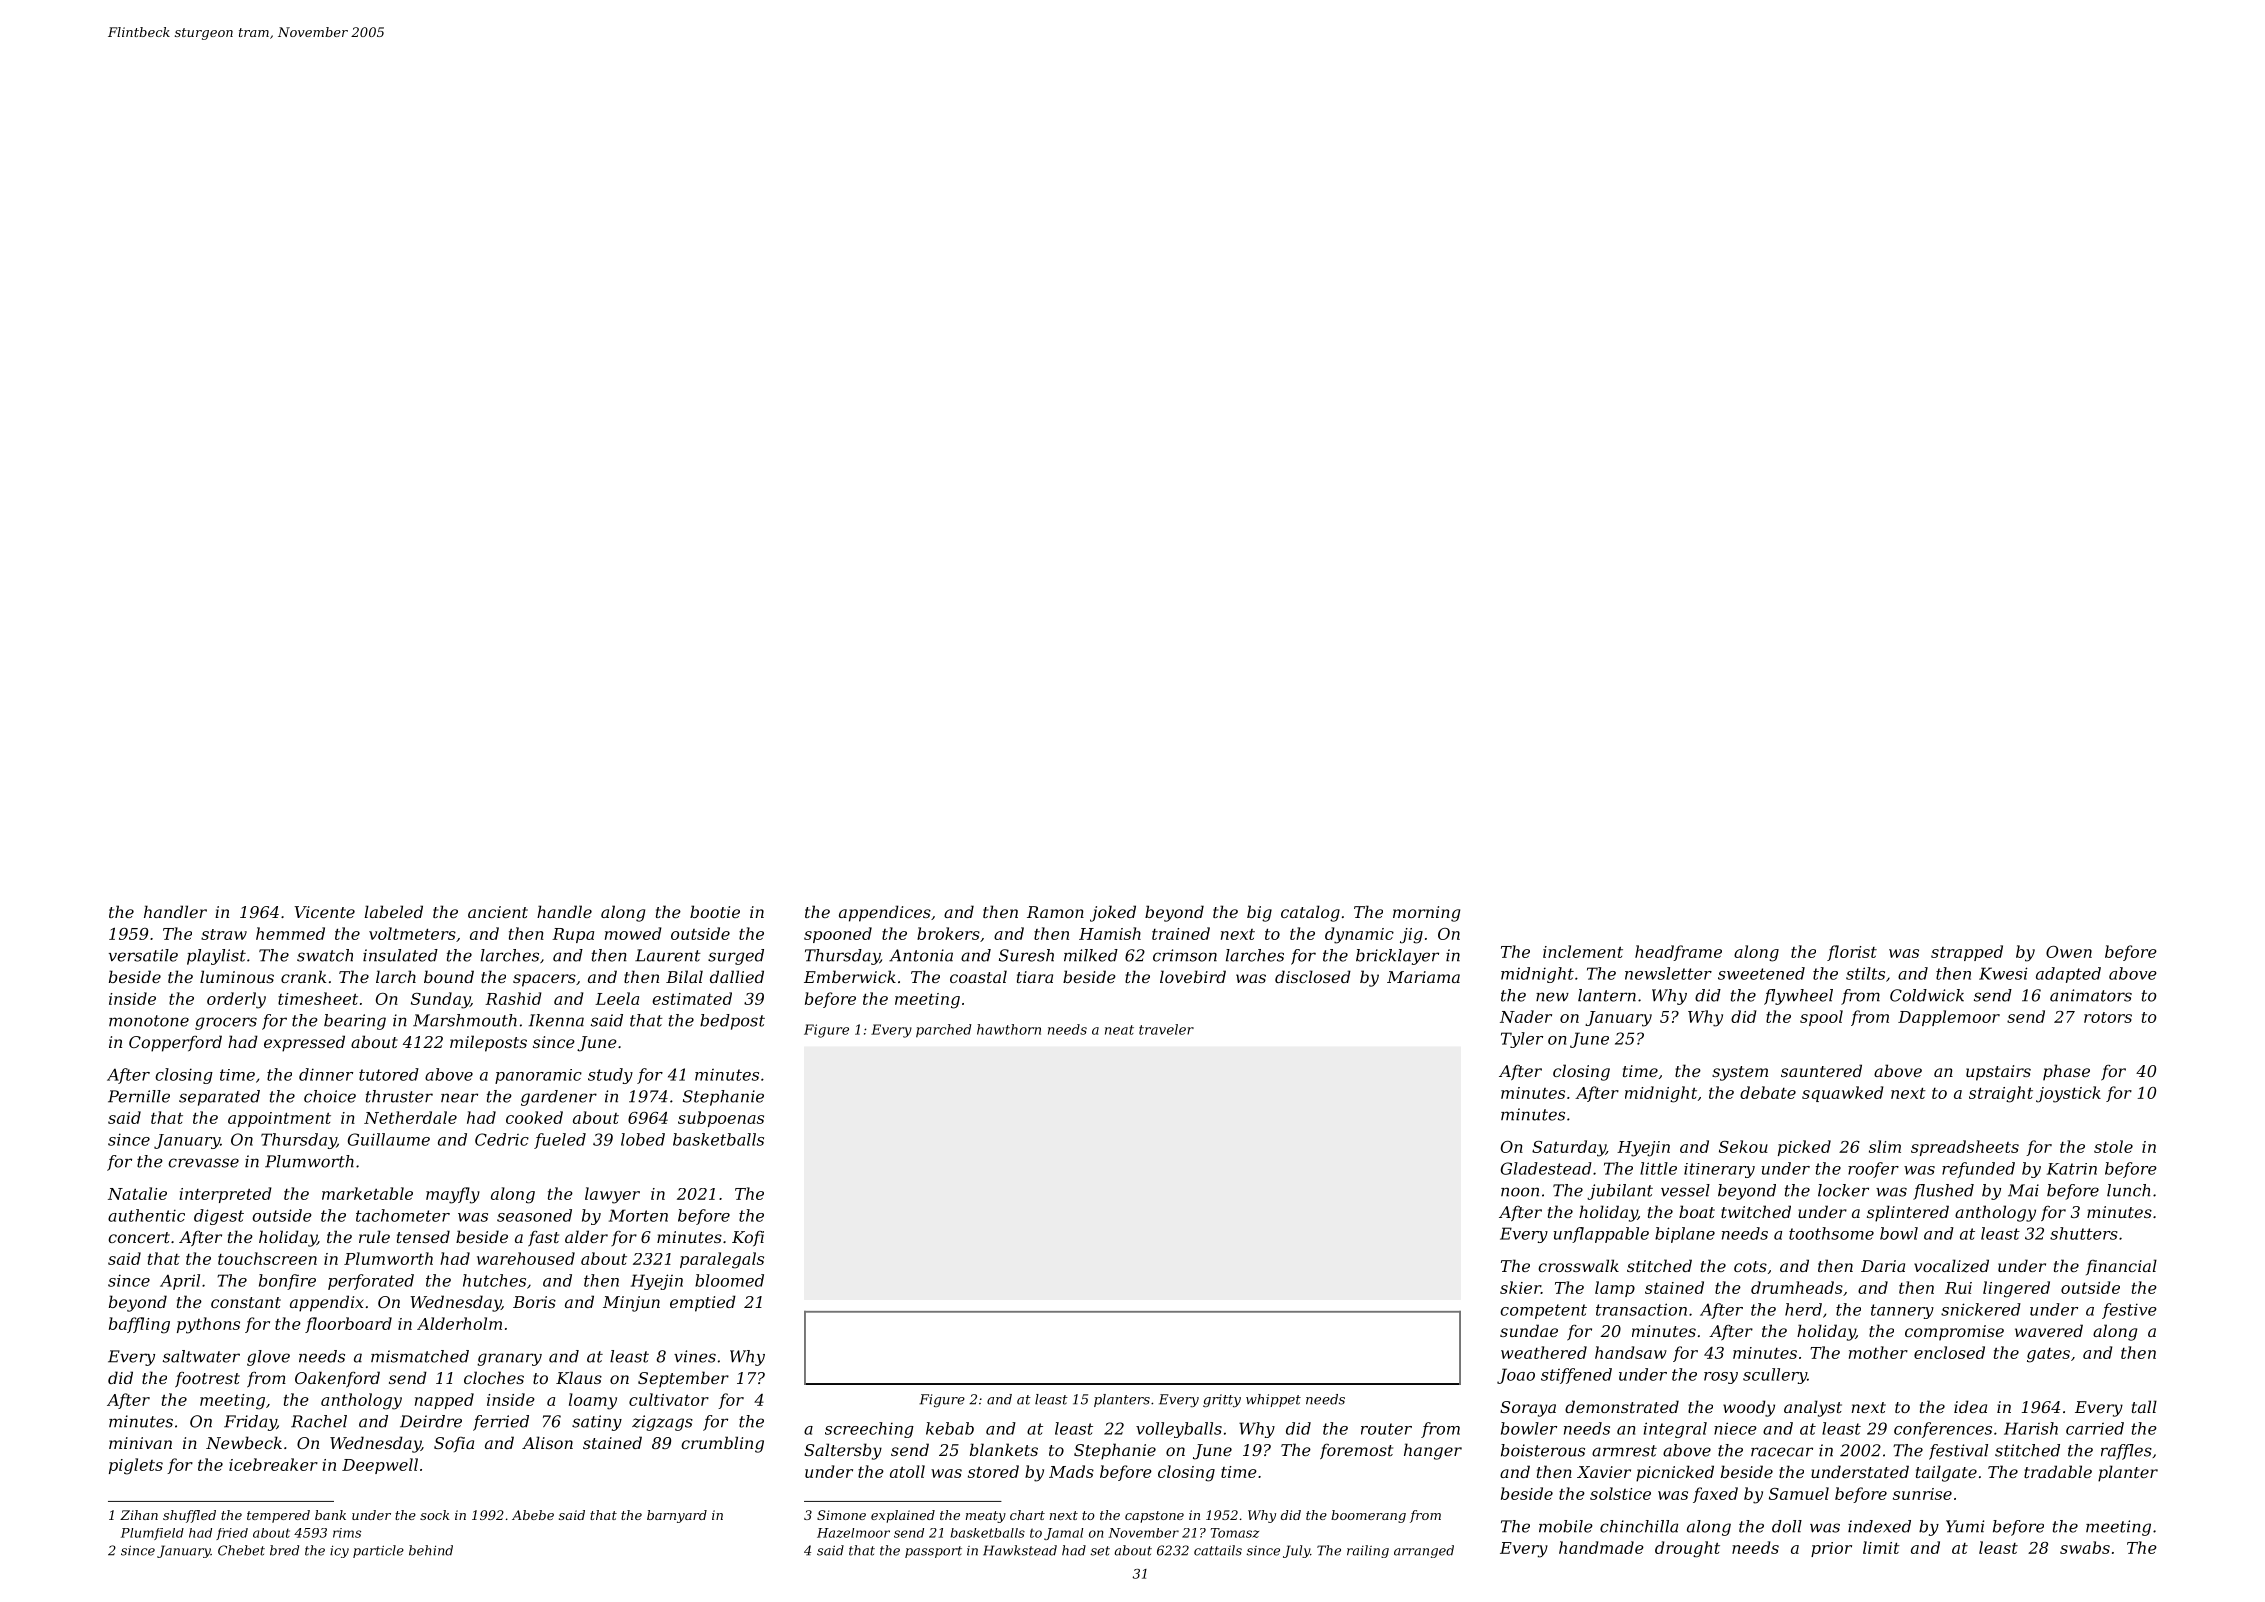 This screenshot has height=1602, width=2265. What do you see at coordinates (1424, 1551) in the screenshot?
I see `arranged` at bounding box center [1424, 1551].
